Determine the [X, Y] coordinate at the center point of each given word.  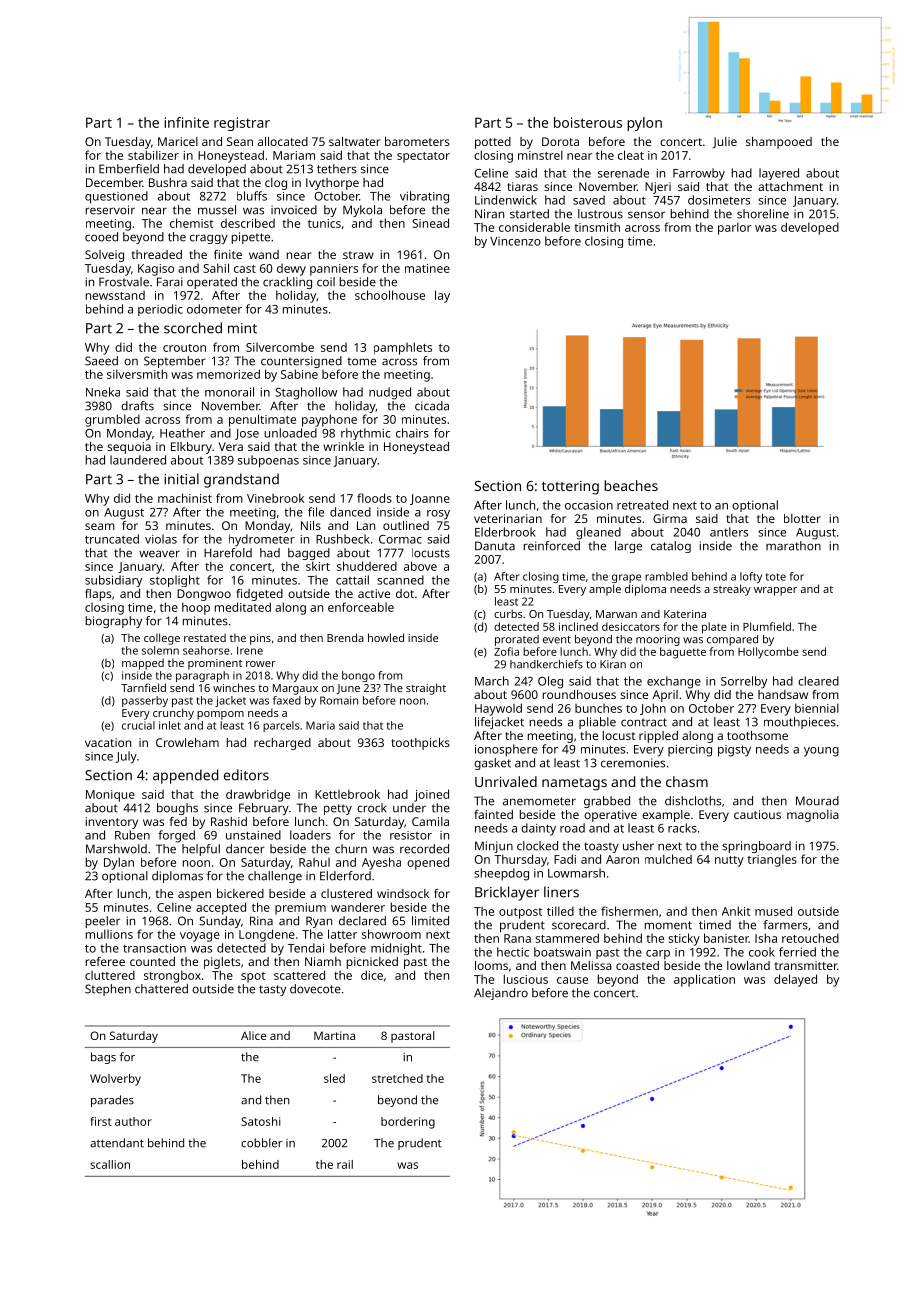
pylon [644, 124]
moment [668, 925]
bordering [408, 1123]
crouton [184, 348]
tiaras [522, 186]
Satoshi [261, 1121]
